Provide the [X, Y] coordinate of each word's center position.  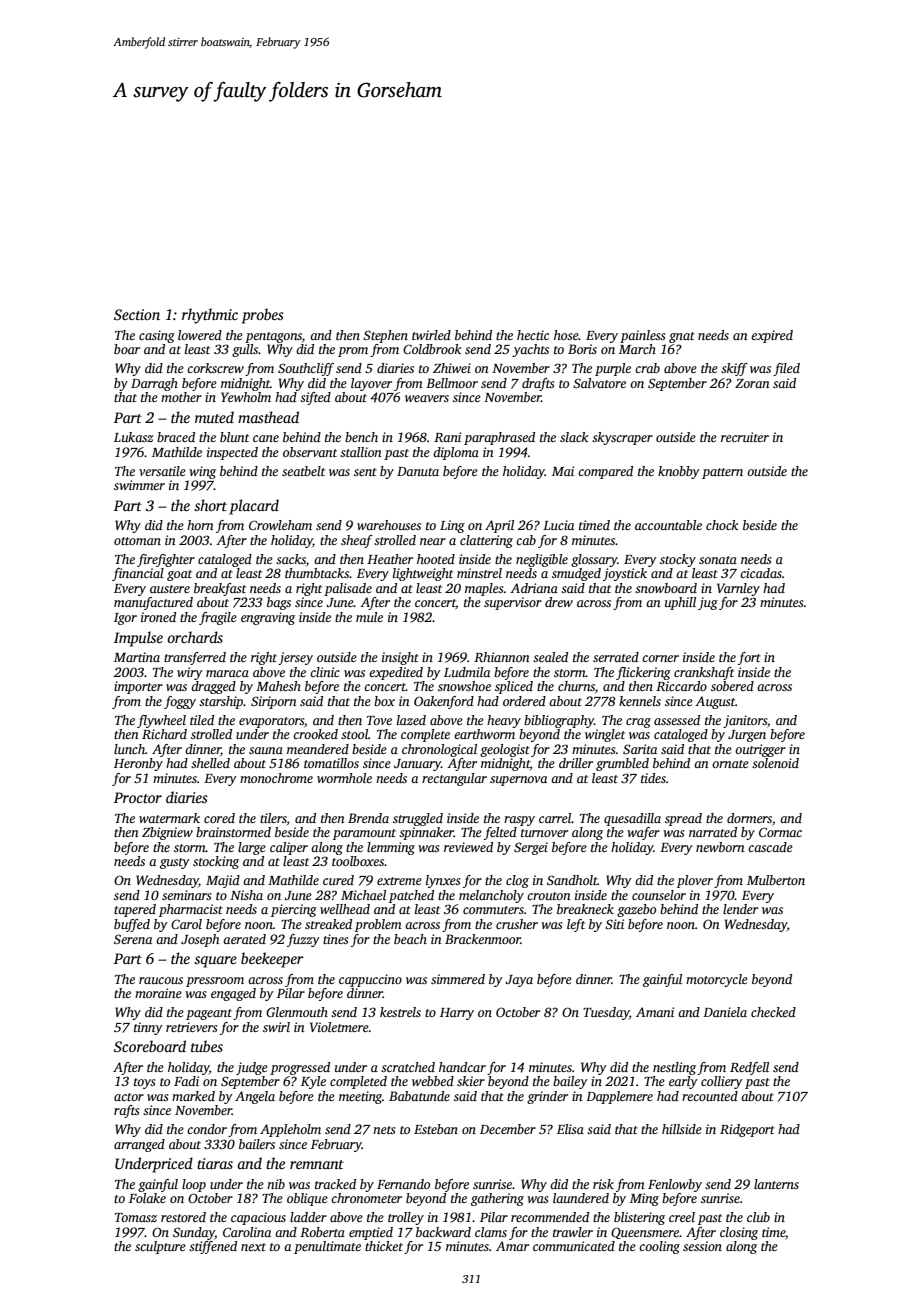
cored [219, 818]
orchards [195, 637]
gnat [682, 337]
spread [683, 819]
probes [263, 316]
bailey [570, 1082]
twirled [431, 335]
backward [443, 1232]
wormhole [344, 778]
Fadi [186, 1081]
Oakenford [444, 702]
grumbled [622, 764]
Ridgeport [747, 1130]
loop [194, 1185]
